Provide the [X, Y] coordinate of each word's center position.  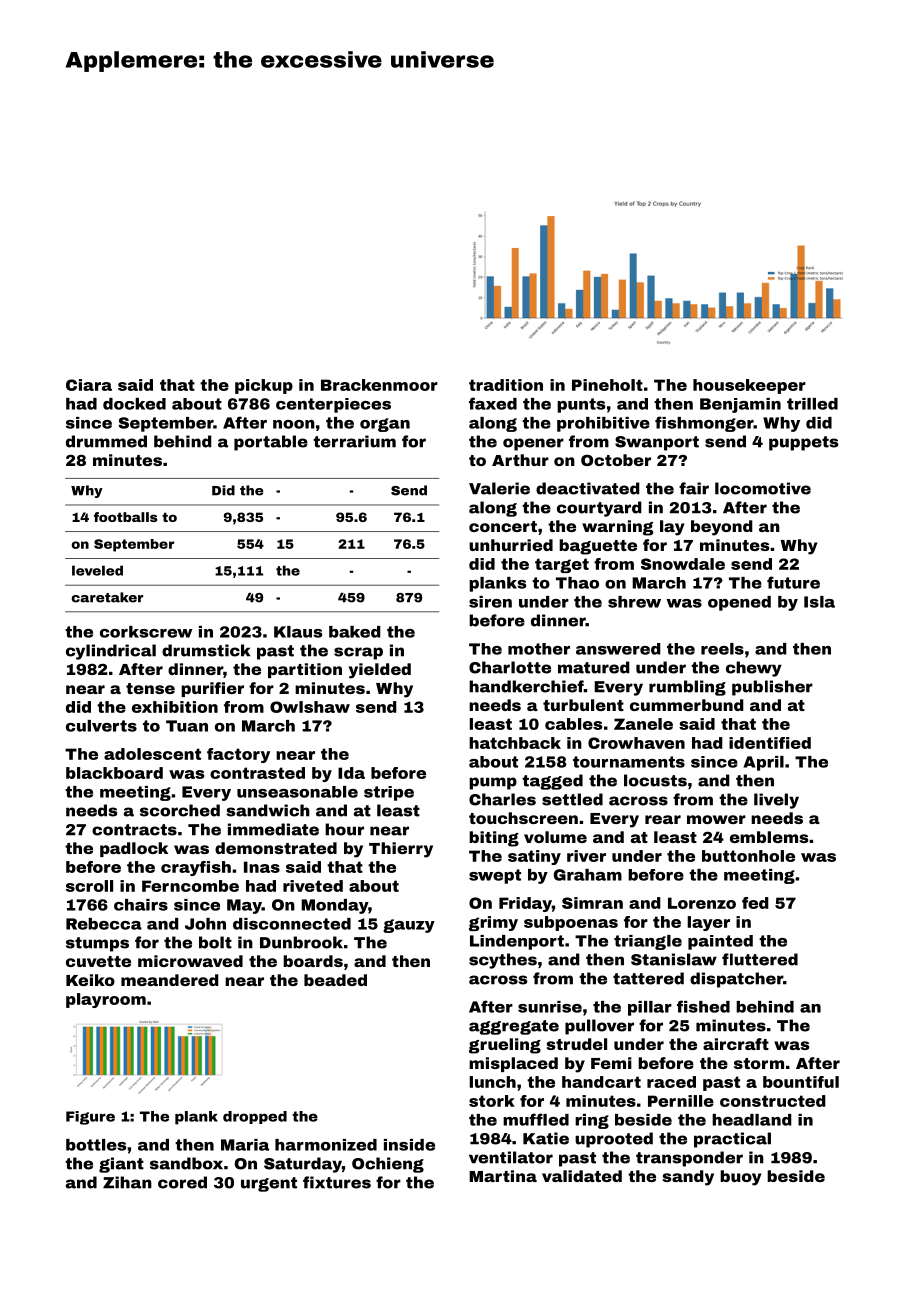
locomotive [763, 488]
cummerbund [687, 705]
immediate [273, 829]
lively [776, 801]
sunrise [550, 1007]
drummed [106, 441]
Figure [90, 1118]
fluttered [760, 959]
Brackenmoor [379, 385]
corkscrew [146, 632]
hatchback [515, 743]
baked [355, 632]
